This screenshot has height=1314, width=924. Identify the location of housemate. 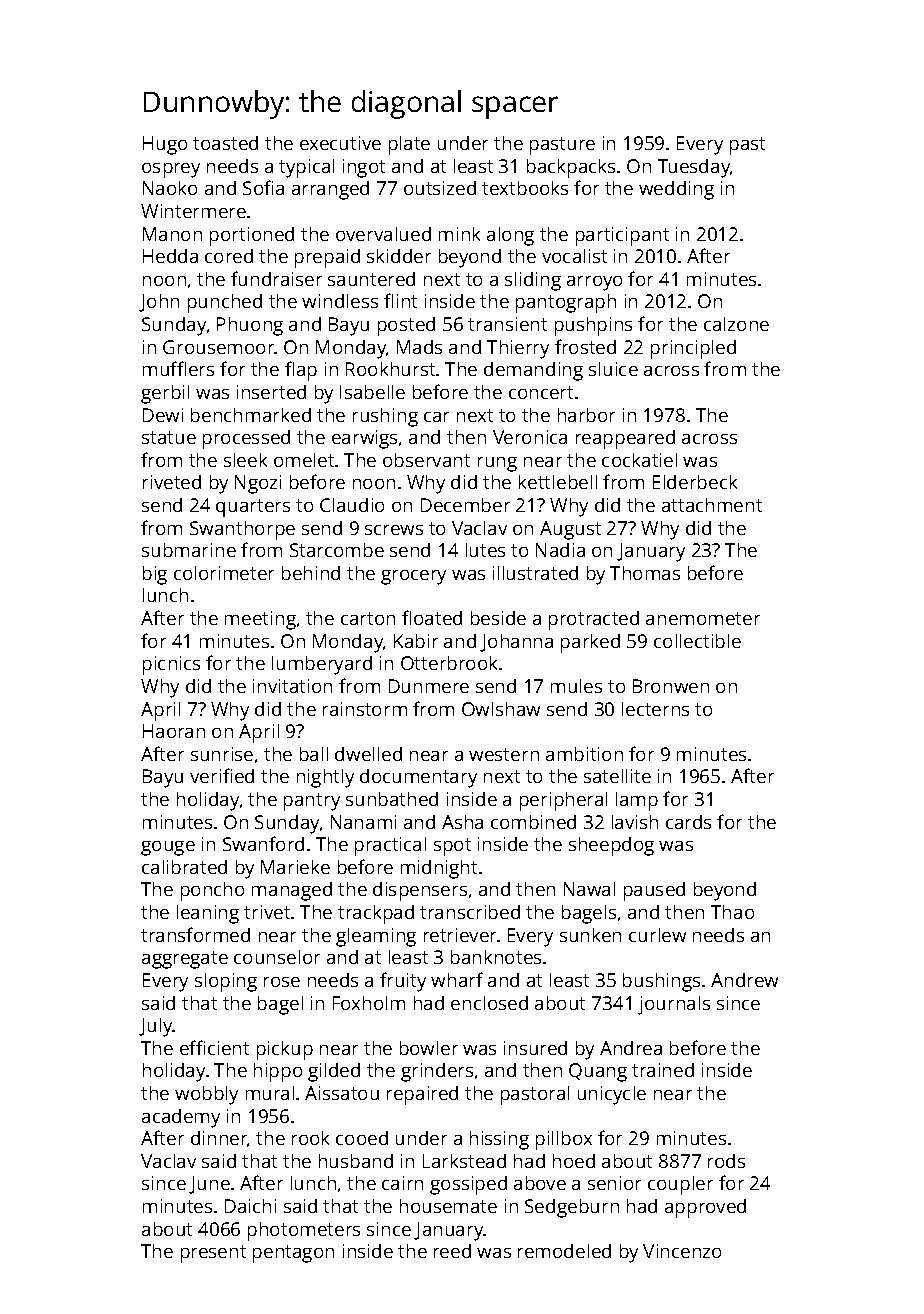
(448, 1206).
